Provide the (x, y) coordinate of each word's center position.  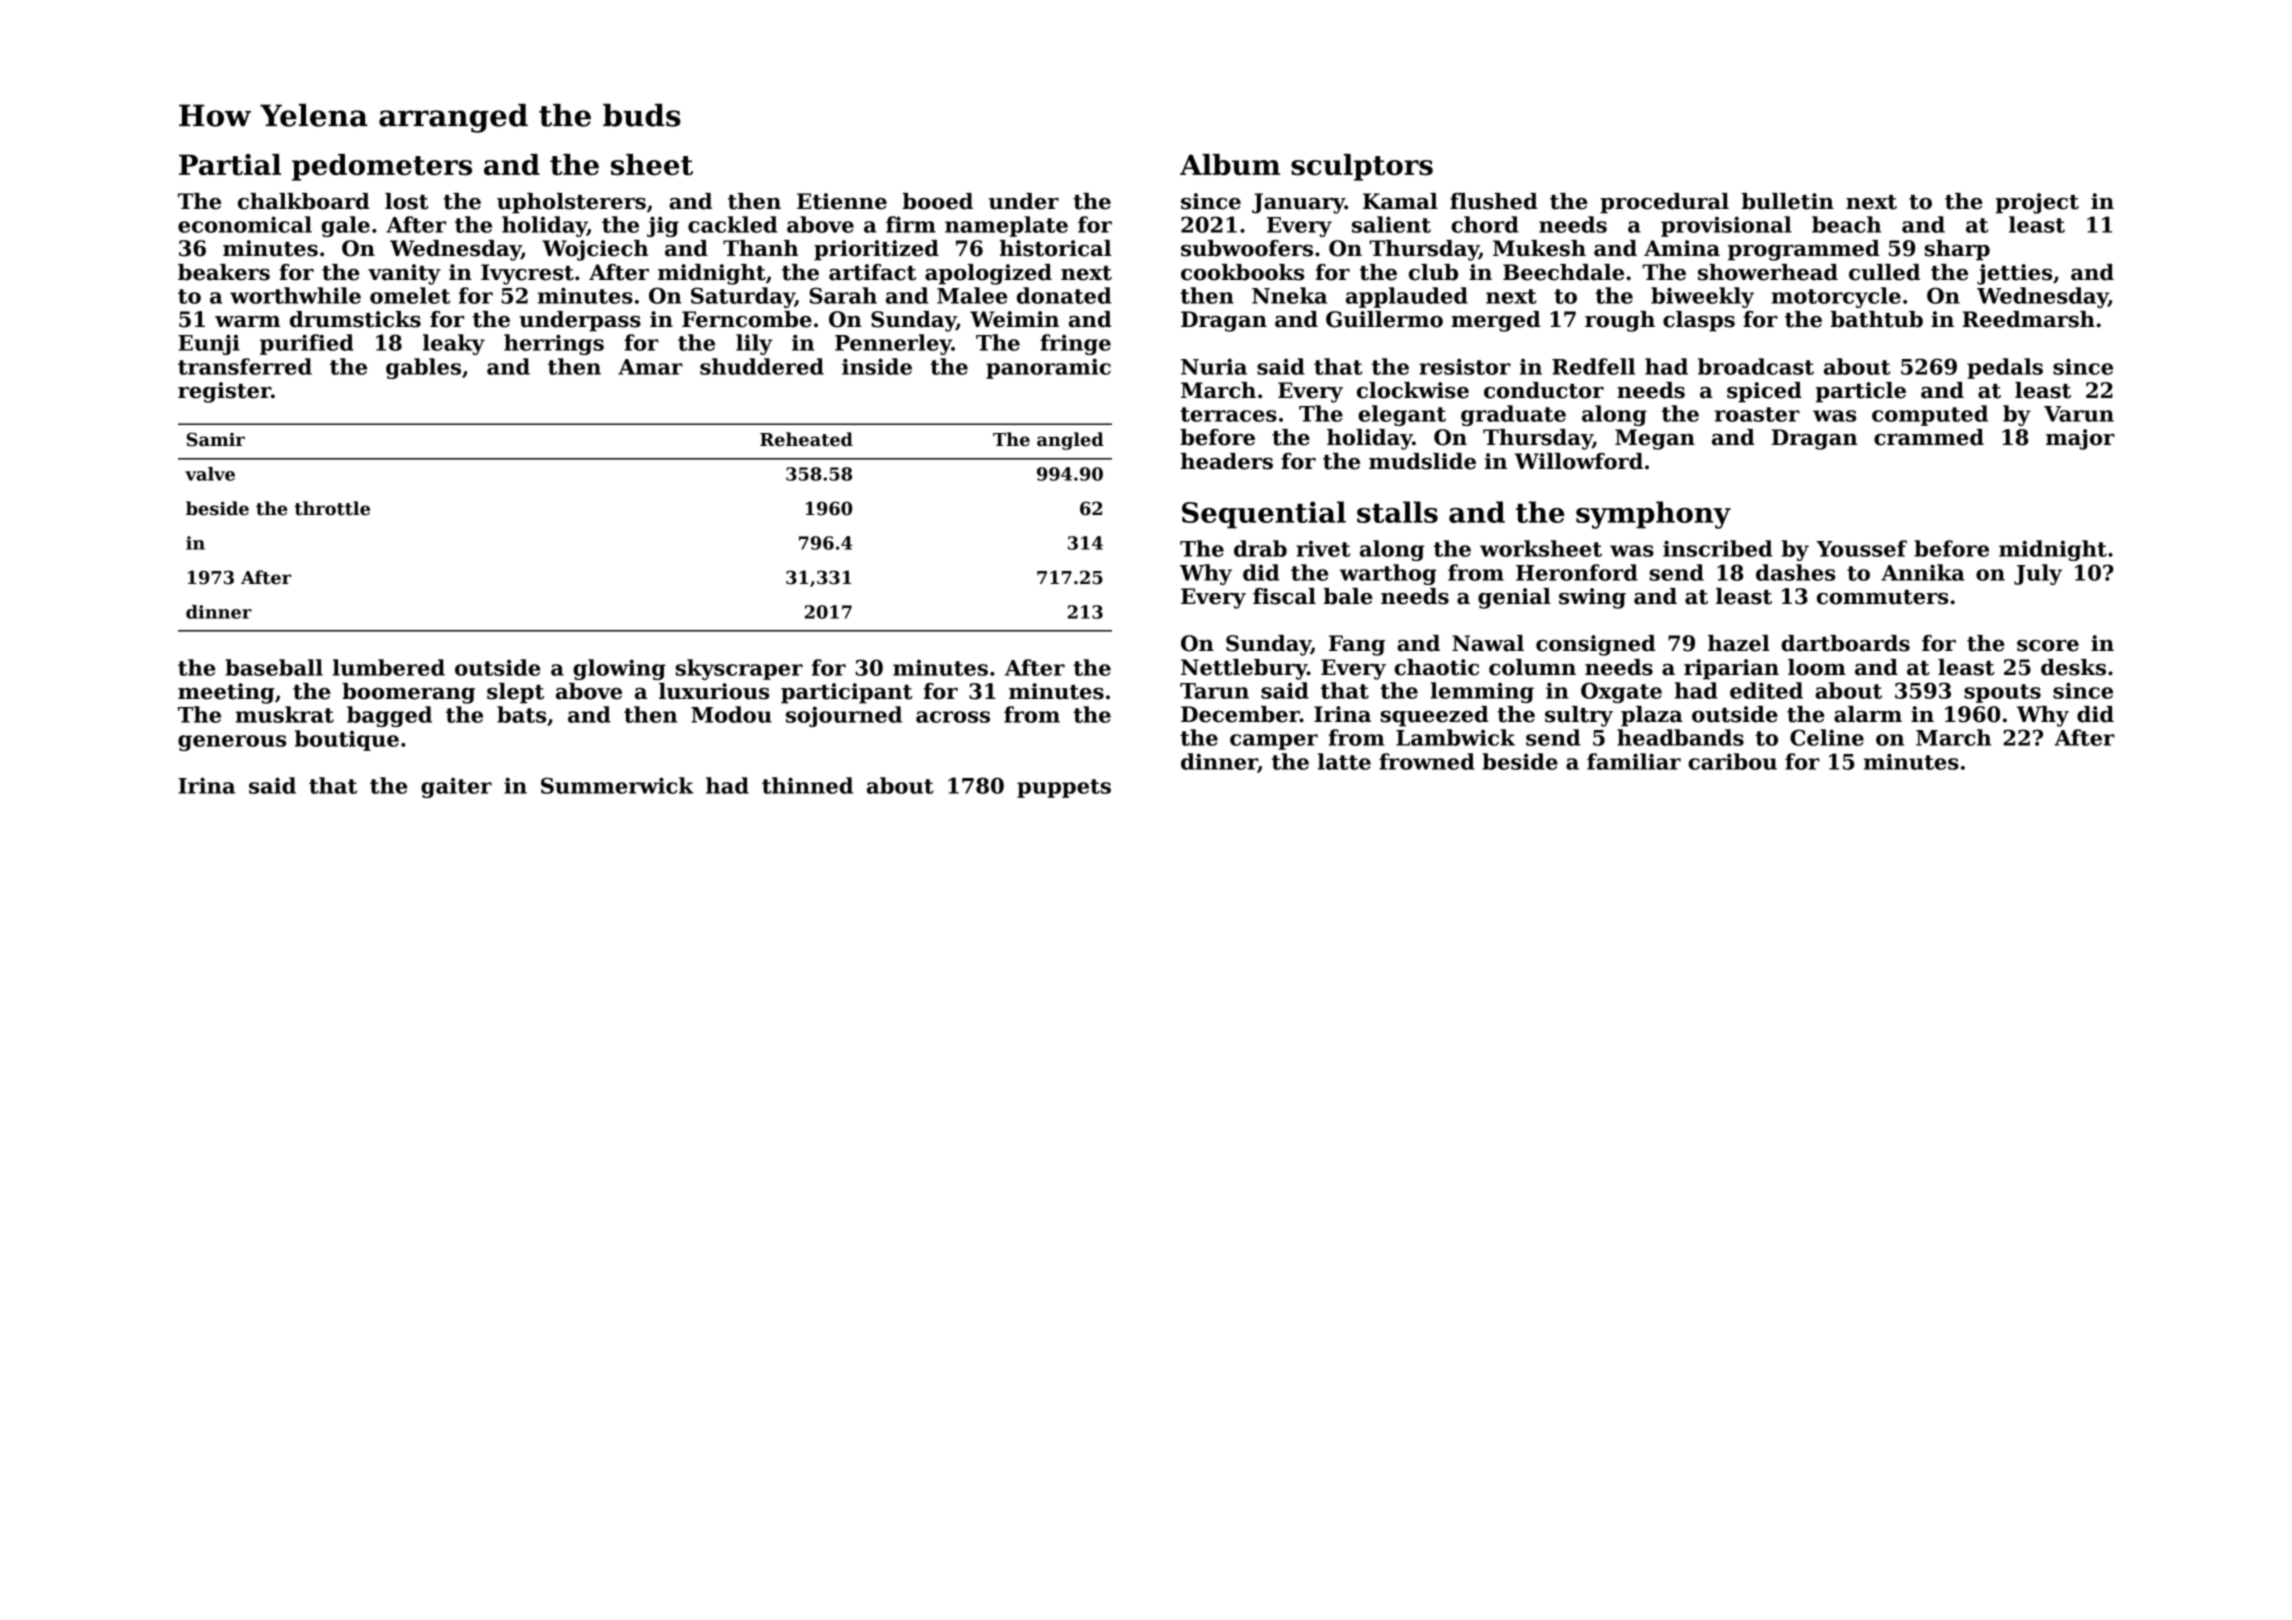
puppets (1064, 788)
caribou (1732, 761)
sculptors (1362, 167)
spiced (1764, 392)
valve (210, 474)
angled (1070, 441)
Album (1230, 164)
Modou (731, 714)
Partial (230, 164)
